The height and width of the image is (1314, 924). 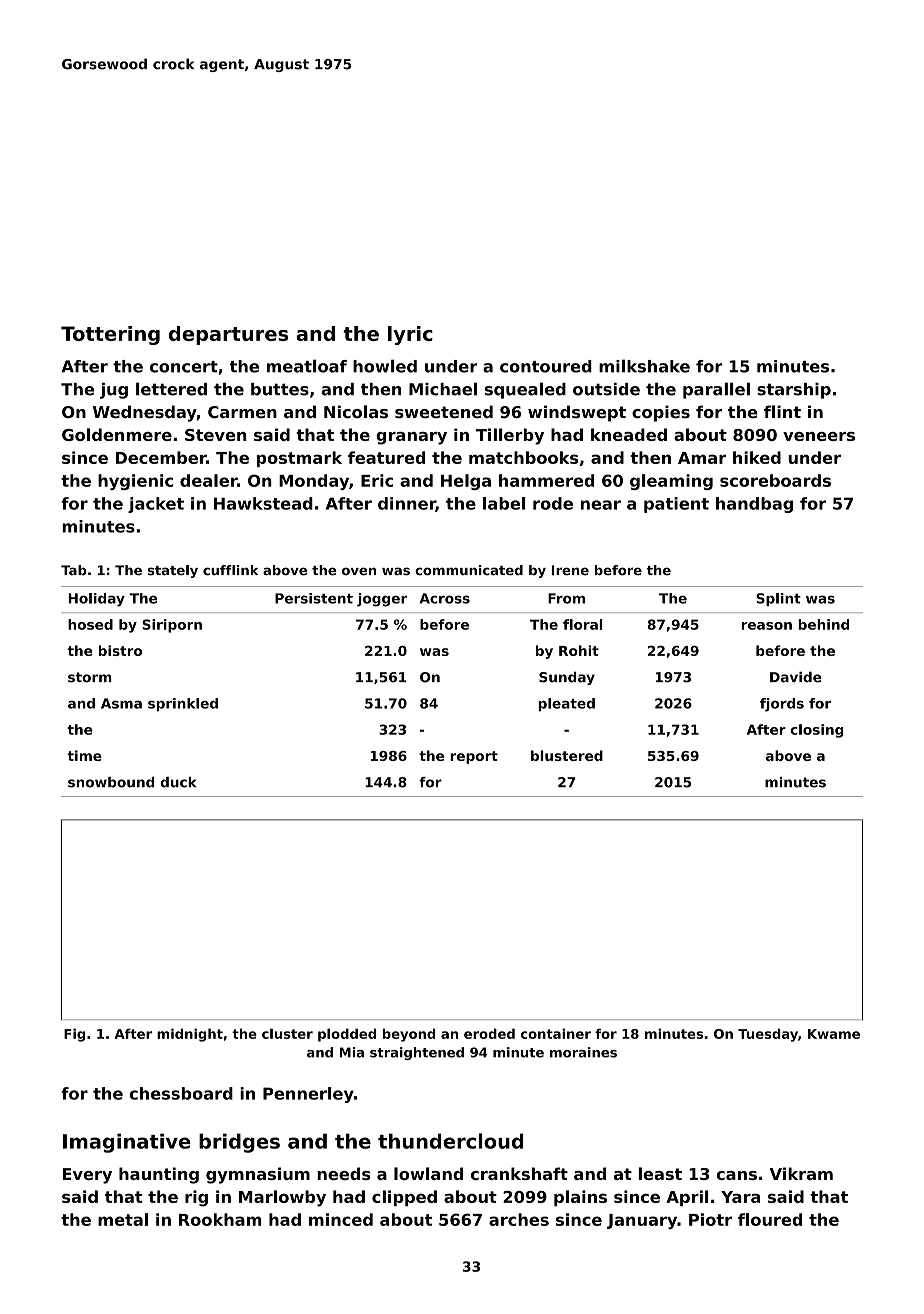 What do you see at coordinates (228, 335) in the image?
I see `departures` at bounding box center [228, 335].
